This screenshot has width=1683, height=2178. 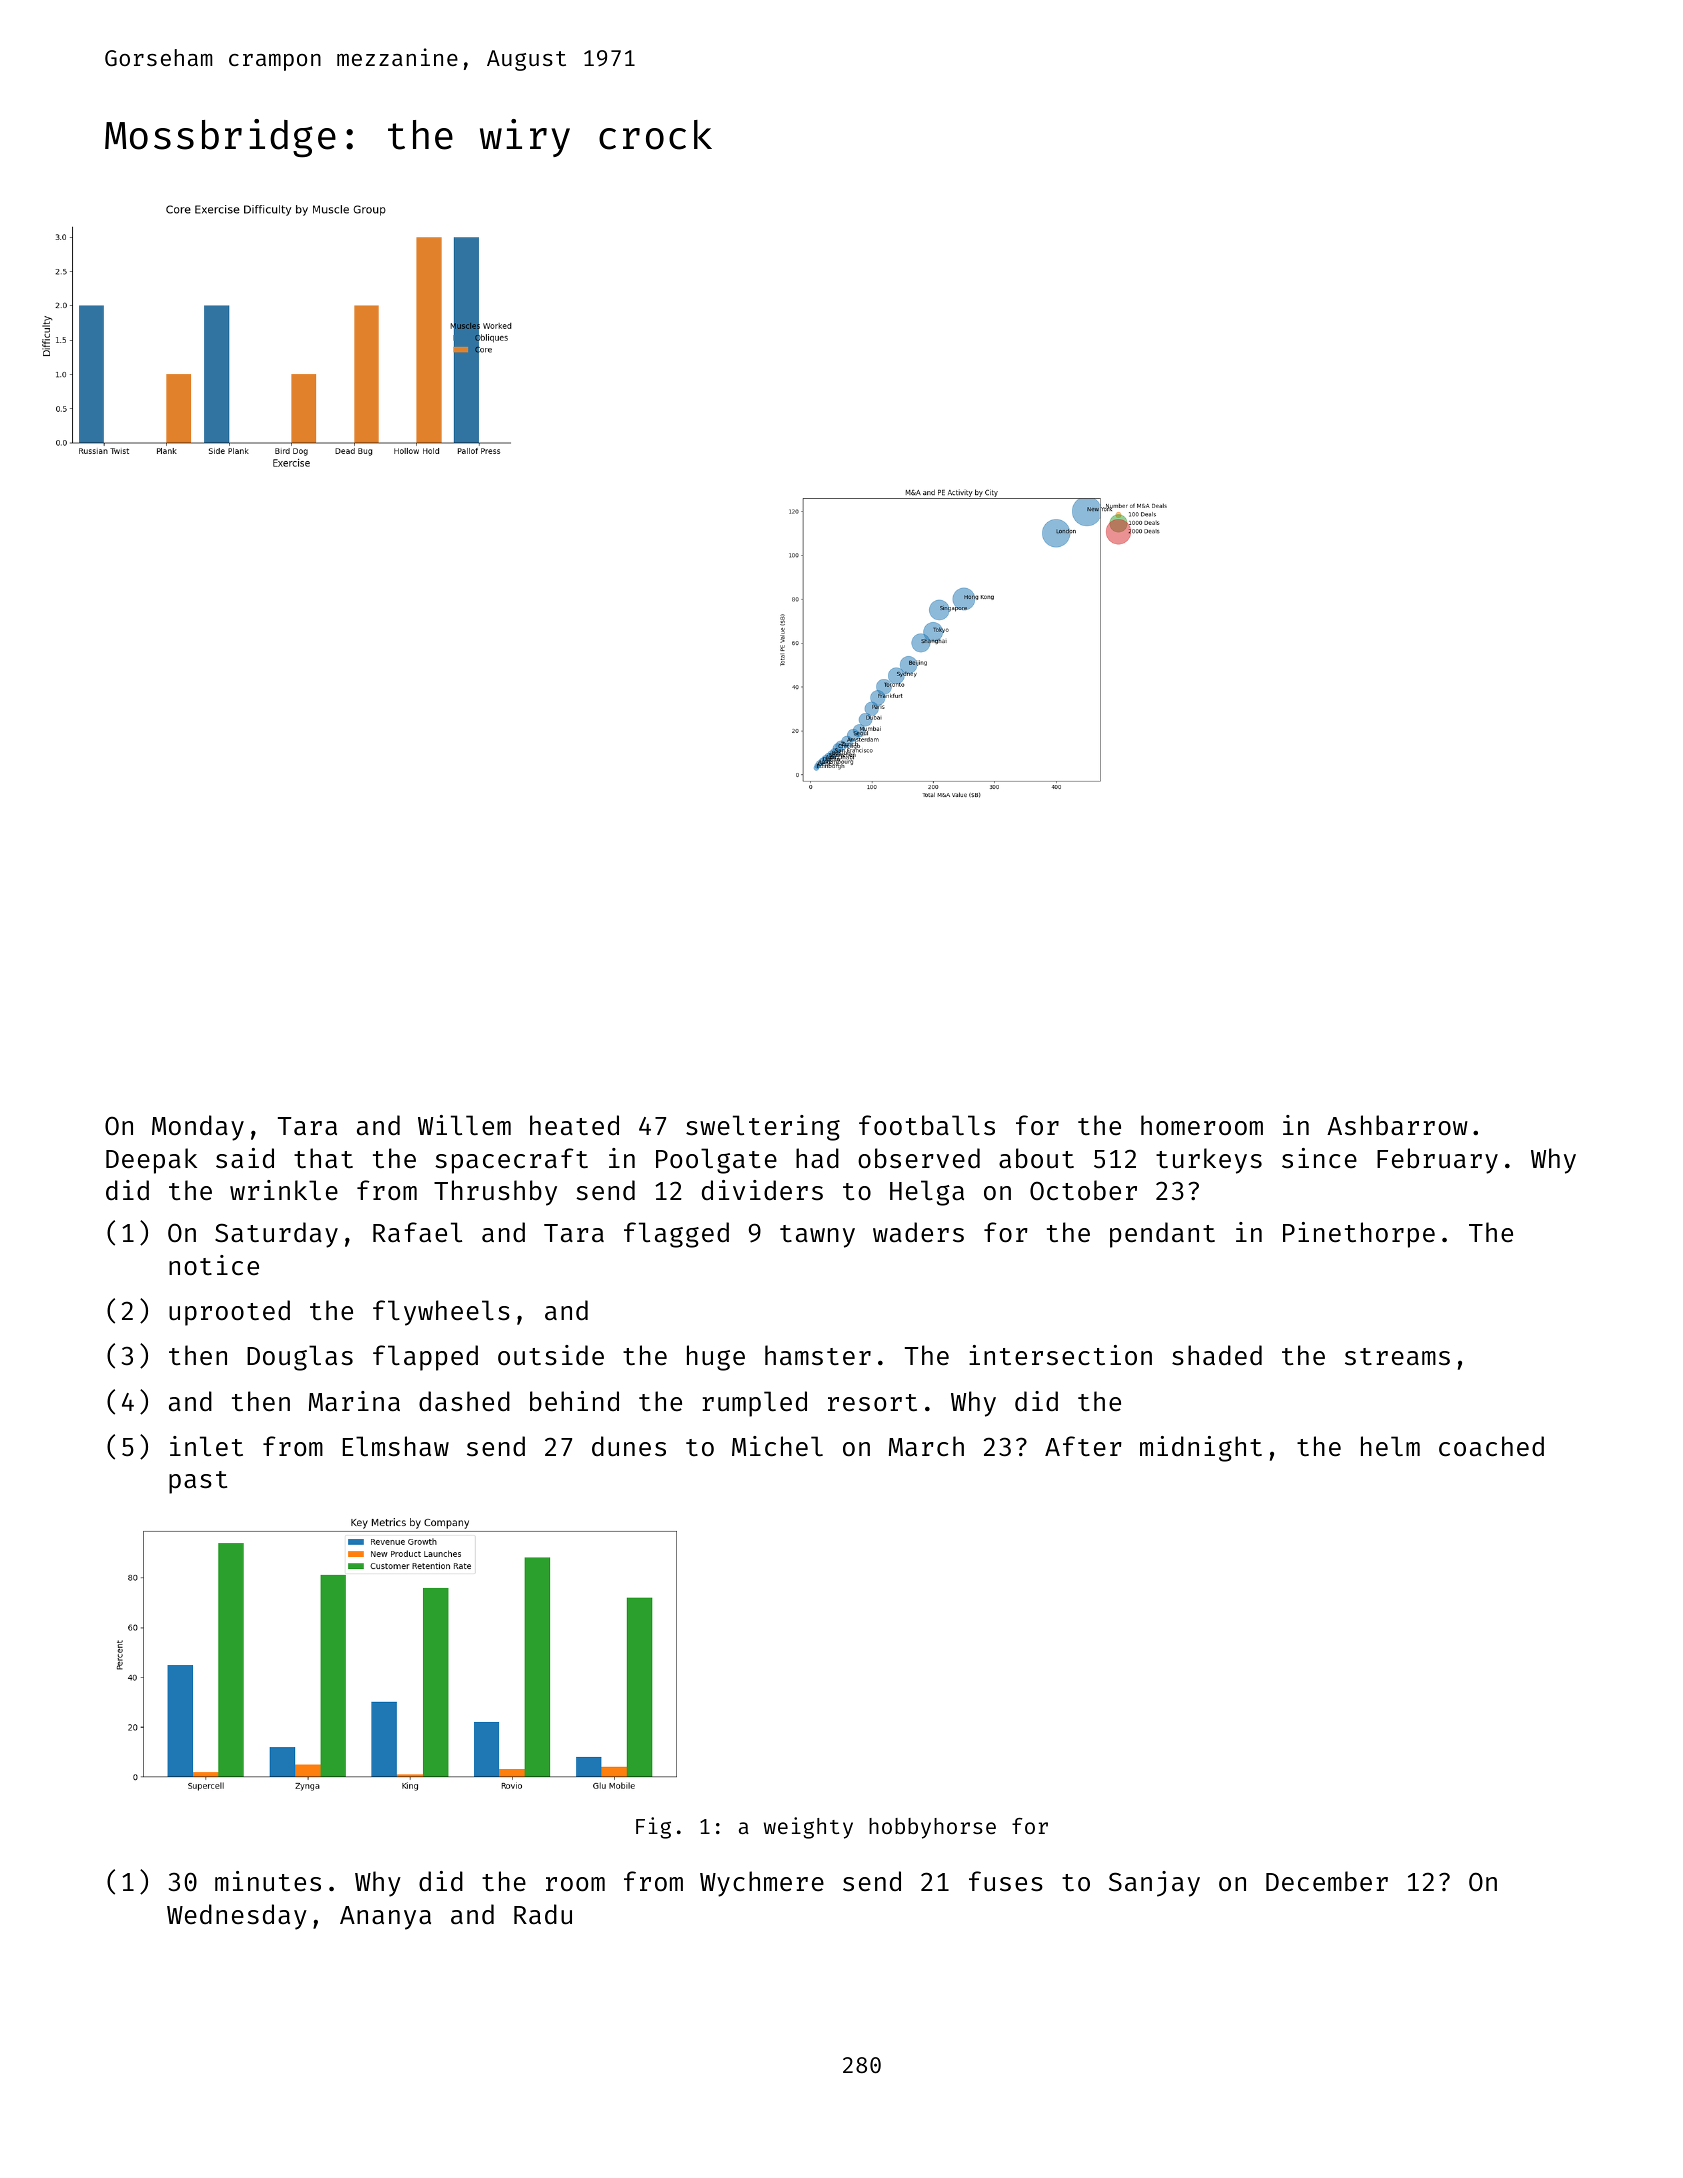 I want to click on Ashbarrow, so click(x=1397, y=1125).
